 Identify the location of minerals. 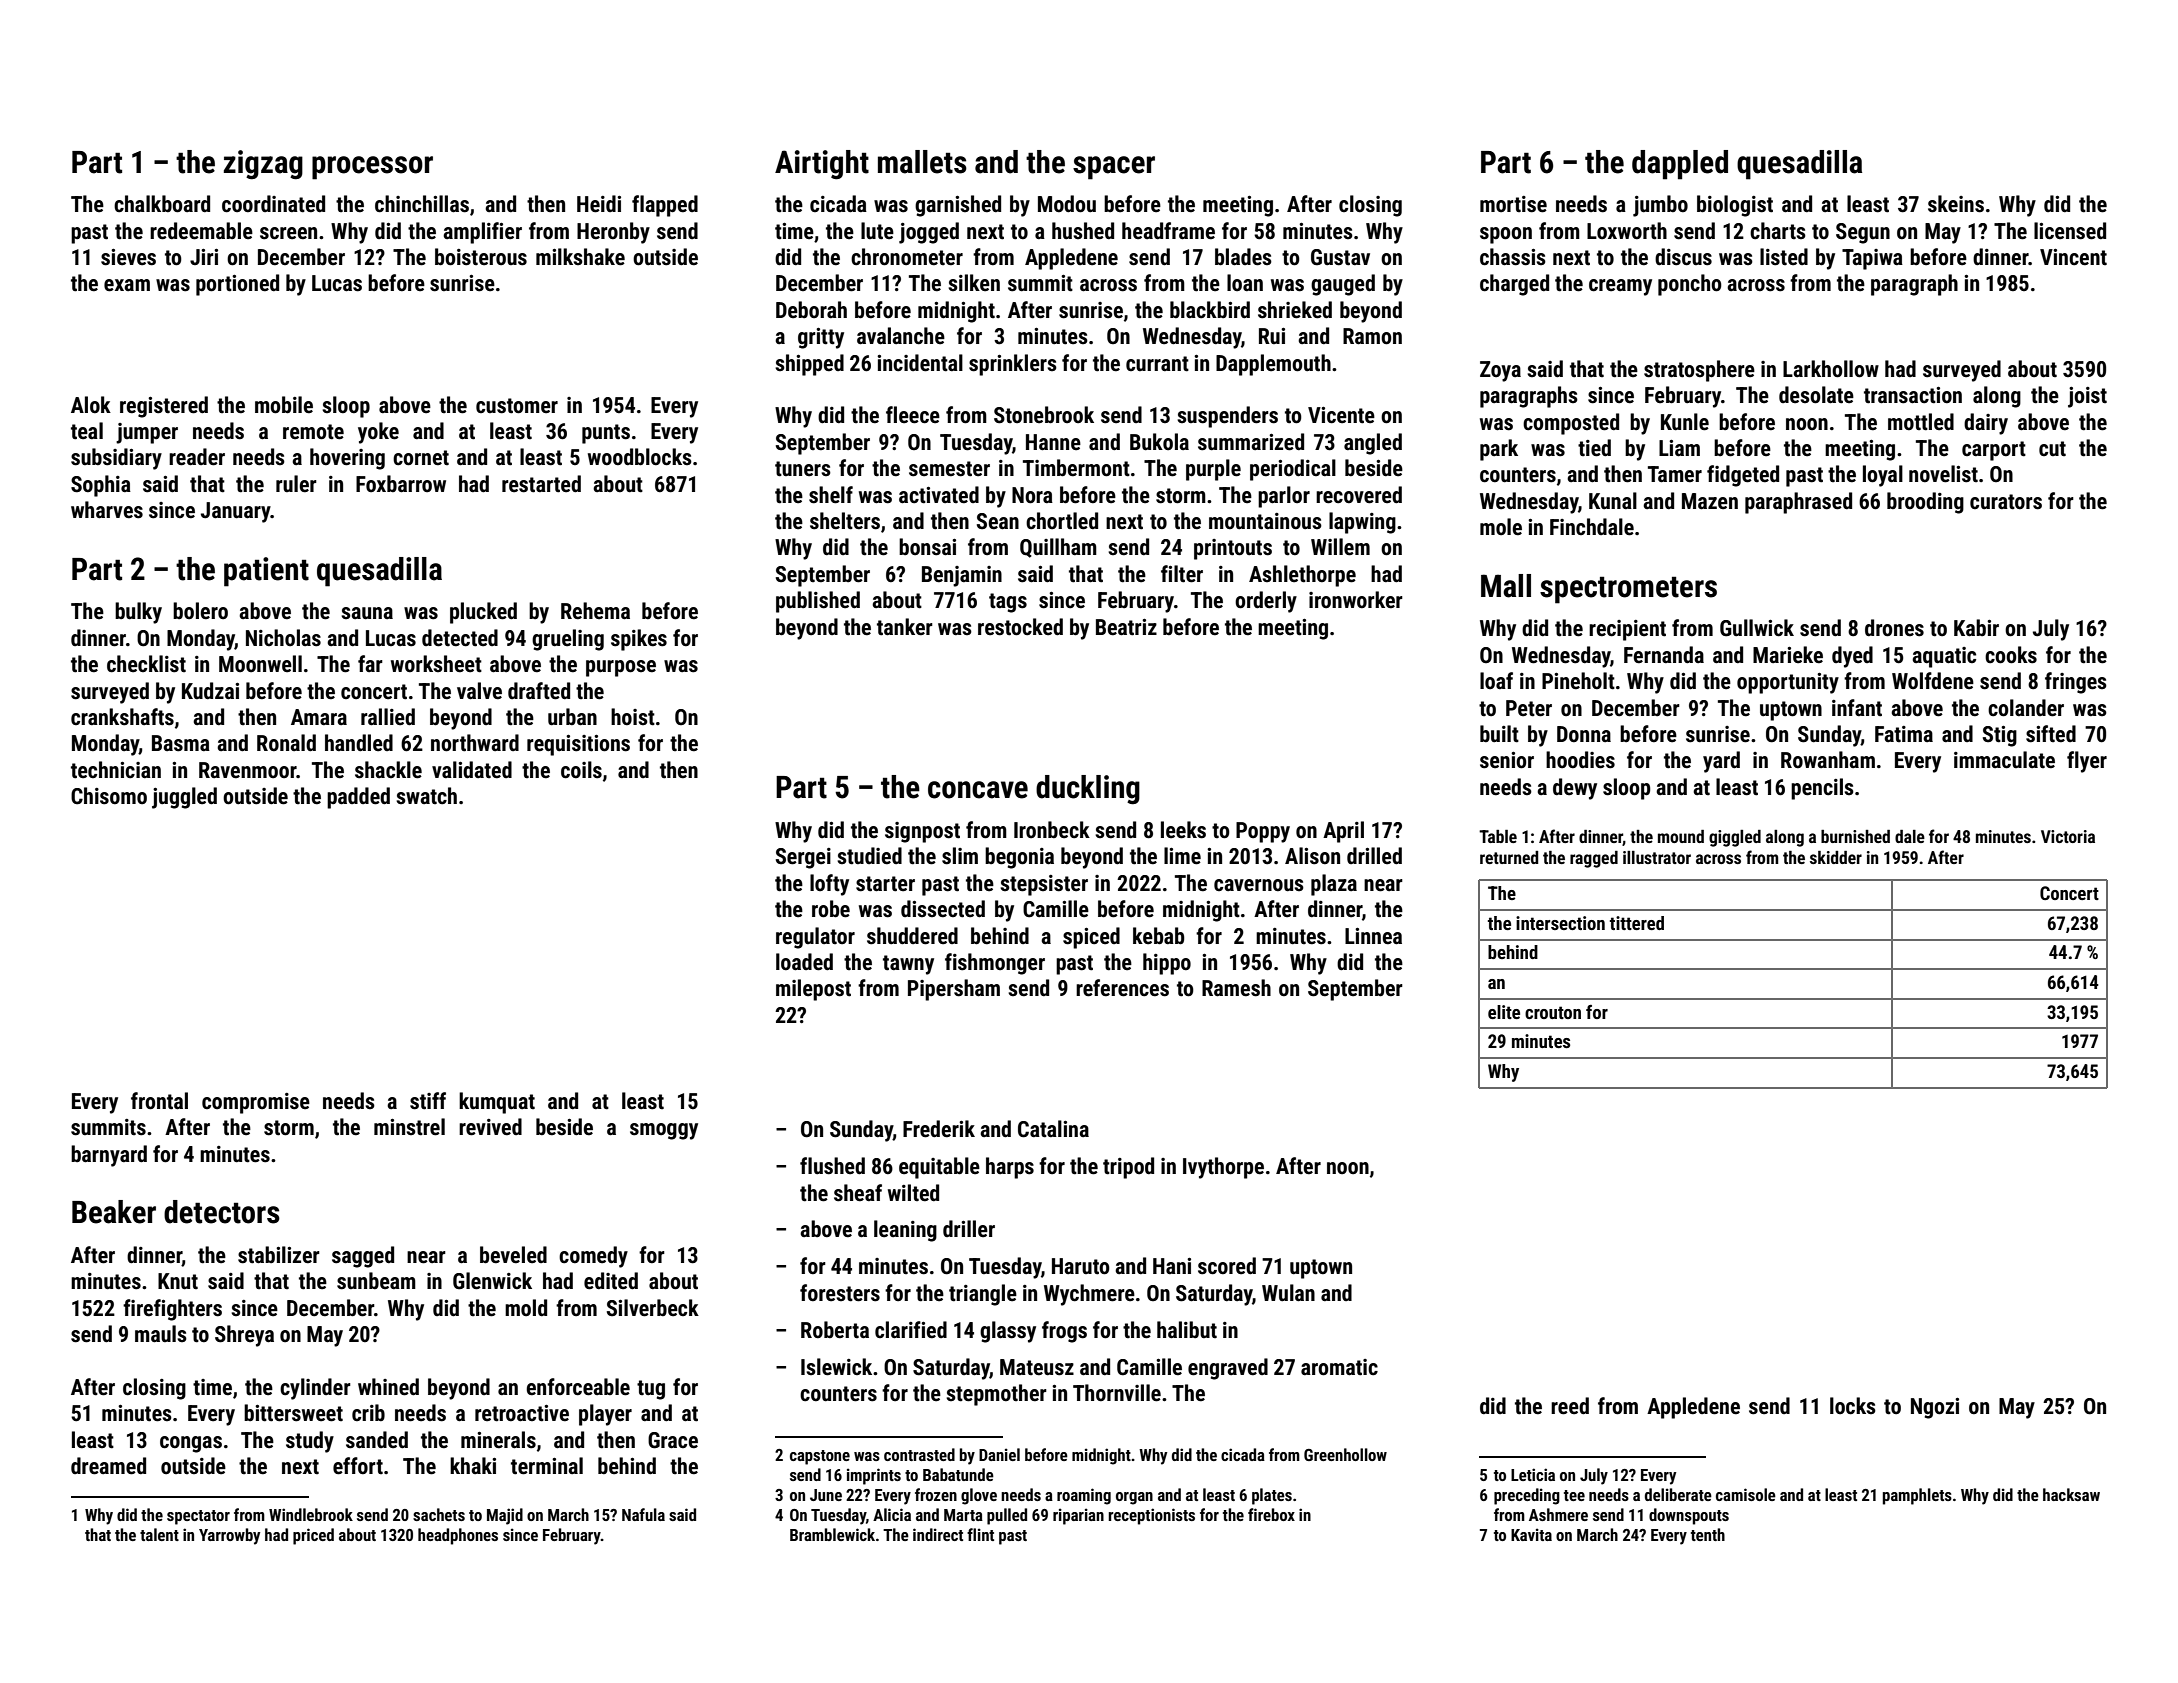
(498, 1440).
